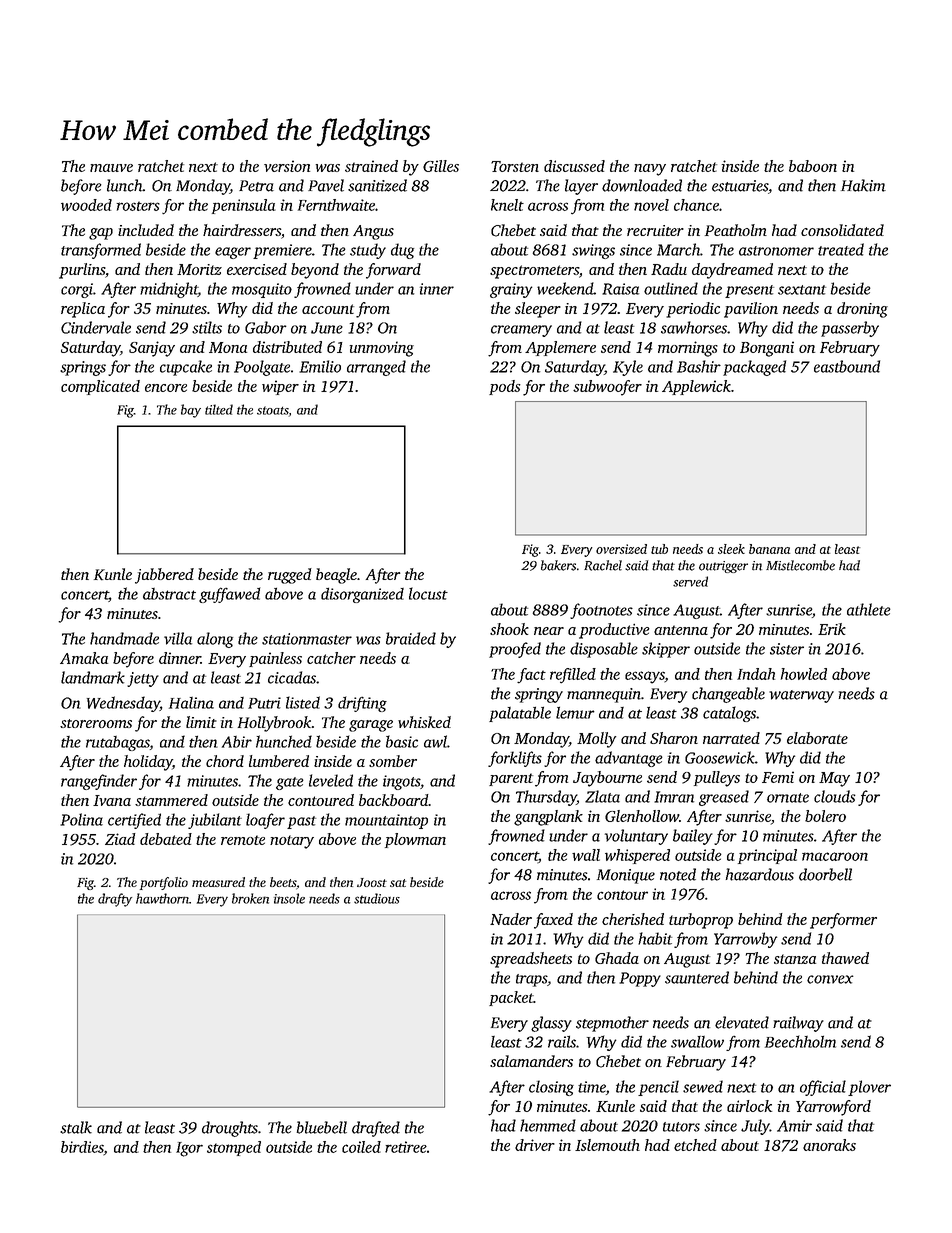 The height and width of the screenshot is (1233, 952). What do you see at coordinates (115, 900) in the screenshot?
I see `drafty` at bounding box center [115, 900].
